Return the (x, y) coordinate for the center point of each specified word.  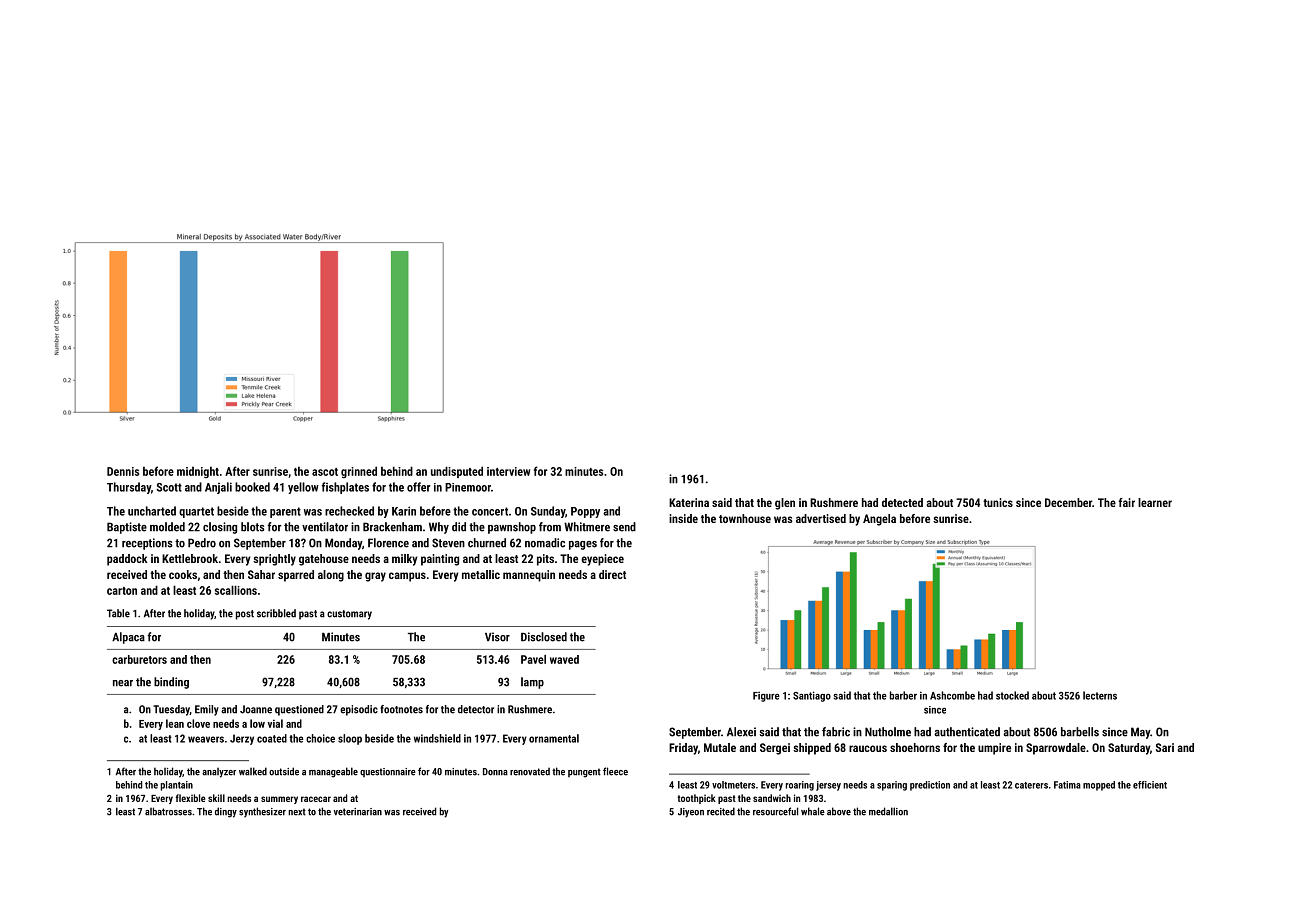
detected (902, 502)
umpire (994, 749)
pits (545, 560)
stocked (1012, 695)
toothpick (696, 799)
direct (612, 574)
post (245, 615)
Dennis (123, 471)
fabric (836, 732)
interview (508, 471)
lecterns (1100, 695)
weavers (206, 739)
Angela (879, 520)
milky (405, 560)
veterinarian (358, 812)
